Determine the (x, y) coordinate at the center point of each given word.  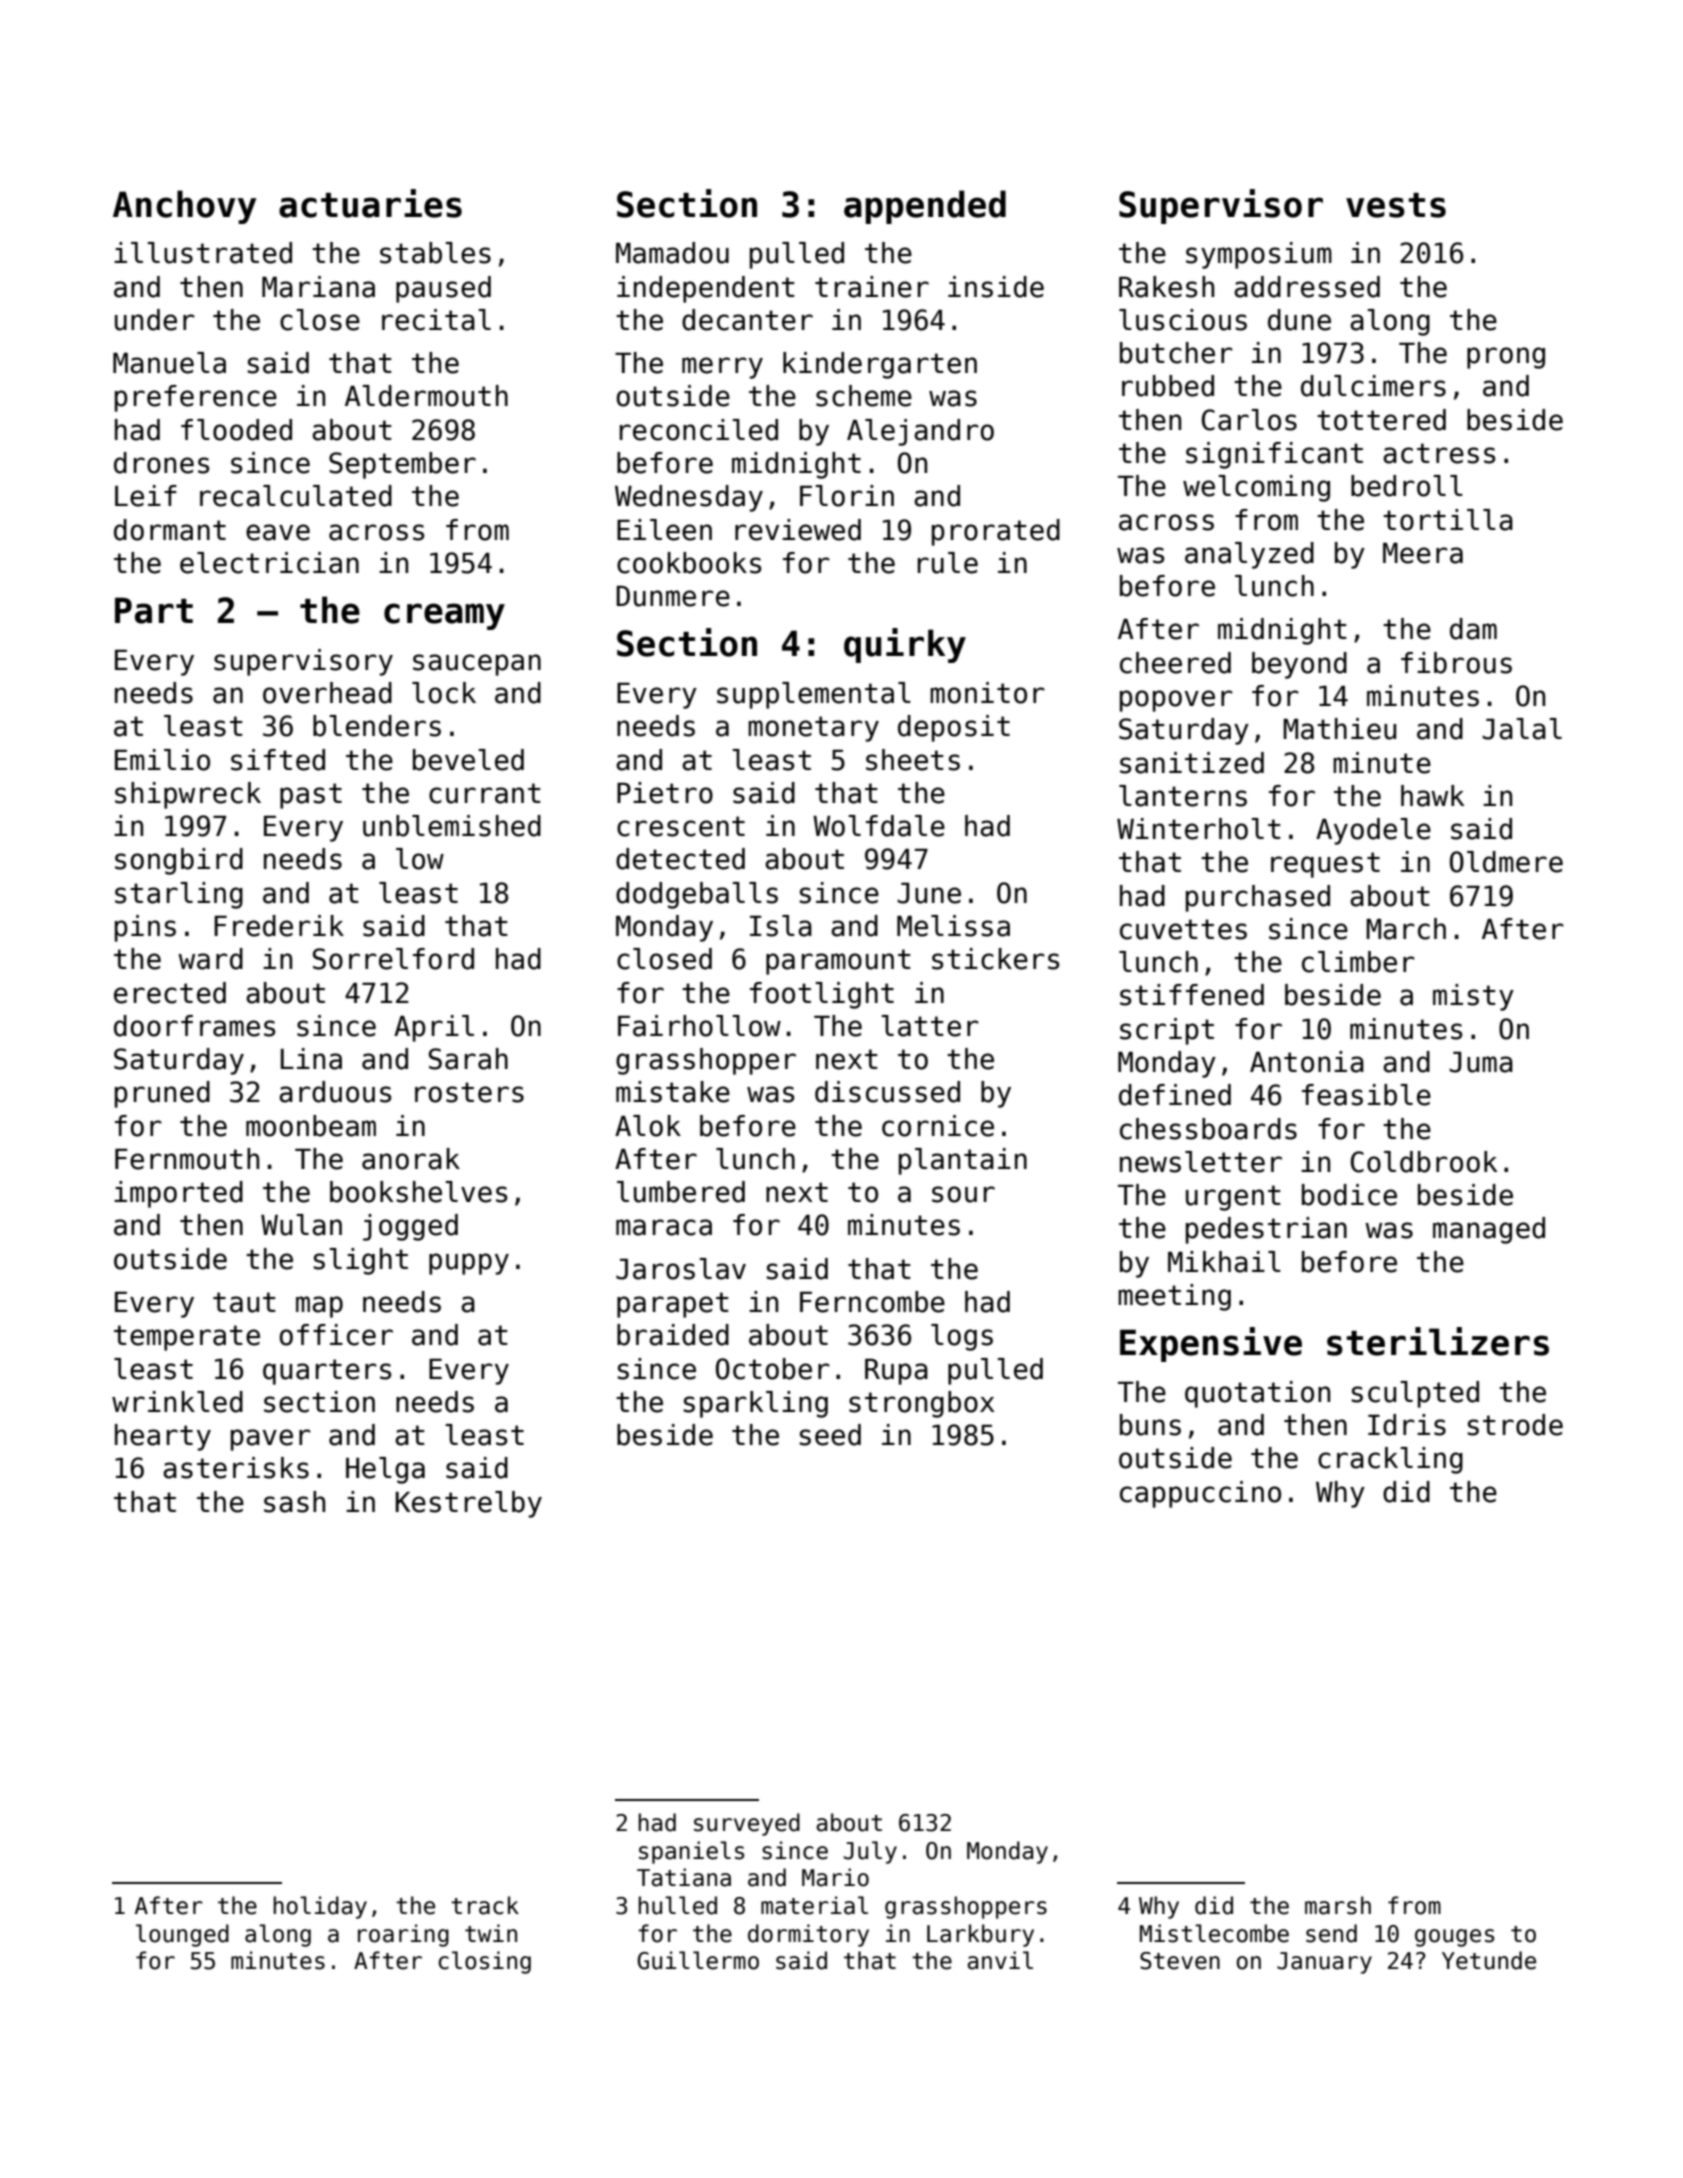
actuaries (370, 203)
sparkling (756, 1404)
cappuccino (1200, 1494)
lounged (182, 1935)
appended (925, 207)
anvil (1000, 1960)
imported (178, 1194)
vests (1396, 205)
